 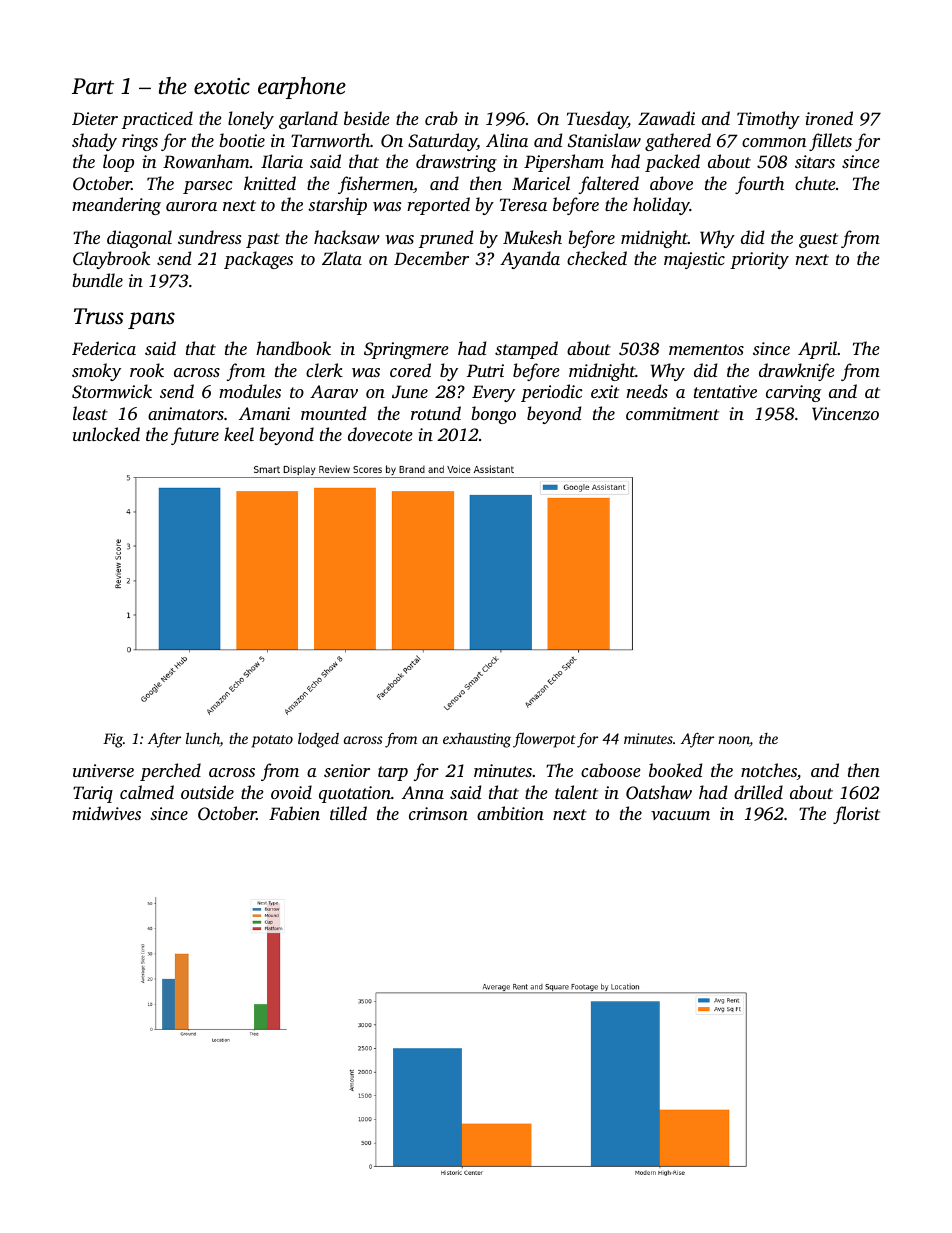 I want to click on bongo, so click(x=493, y=415).
